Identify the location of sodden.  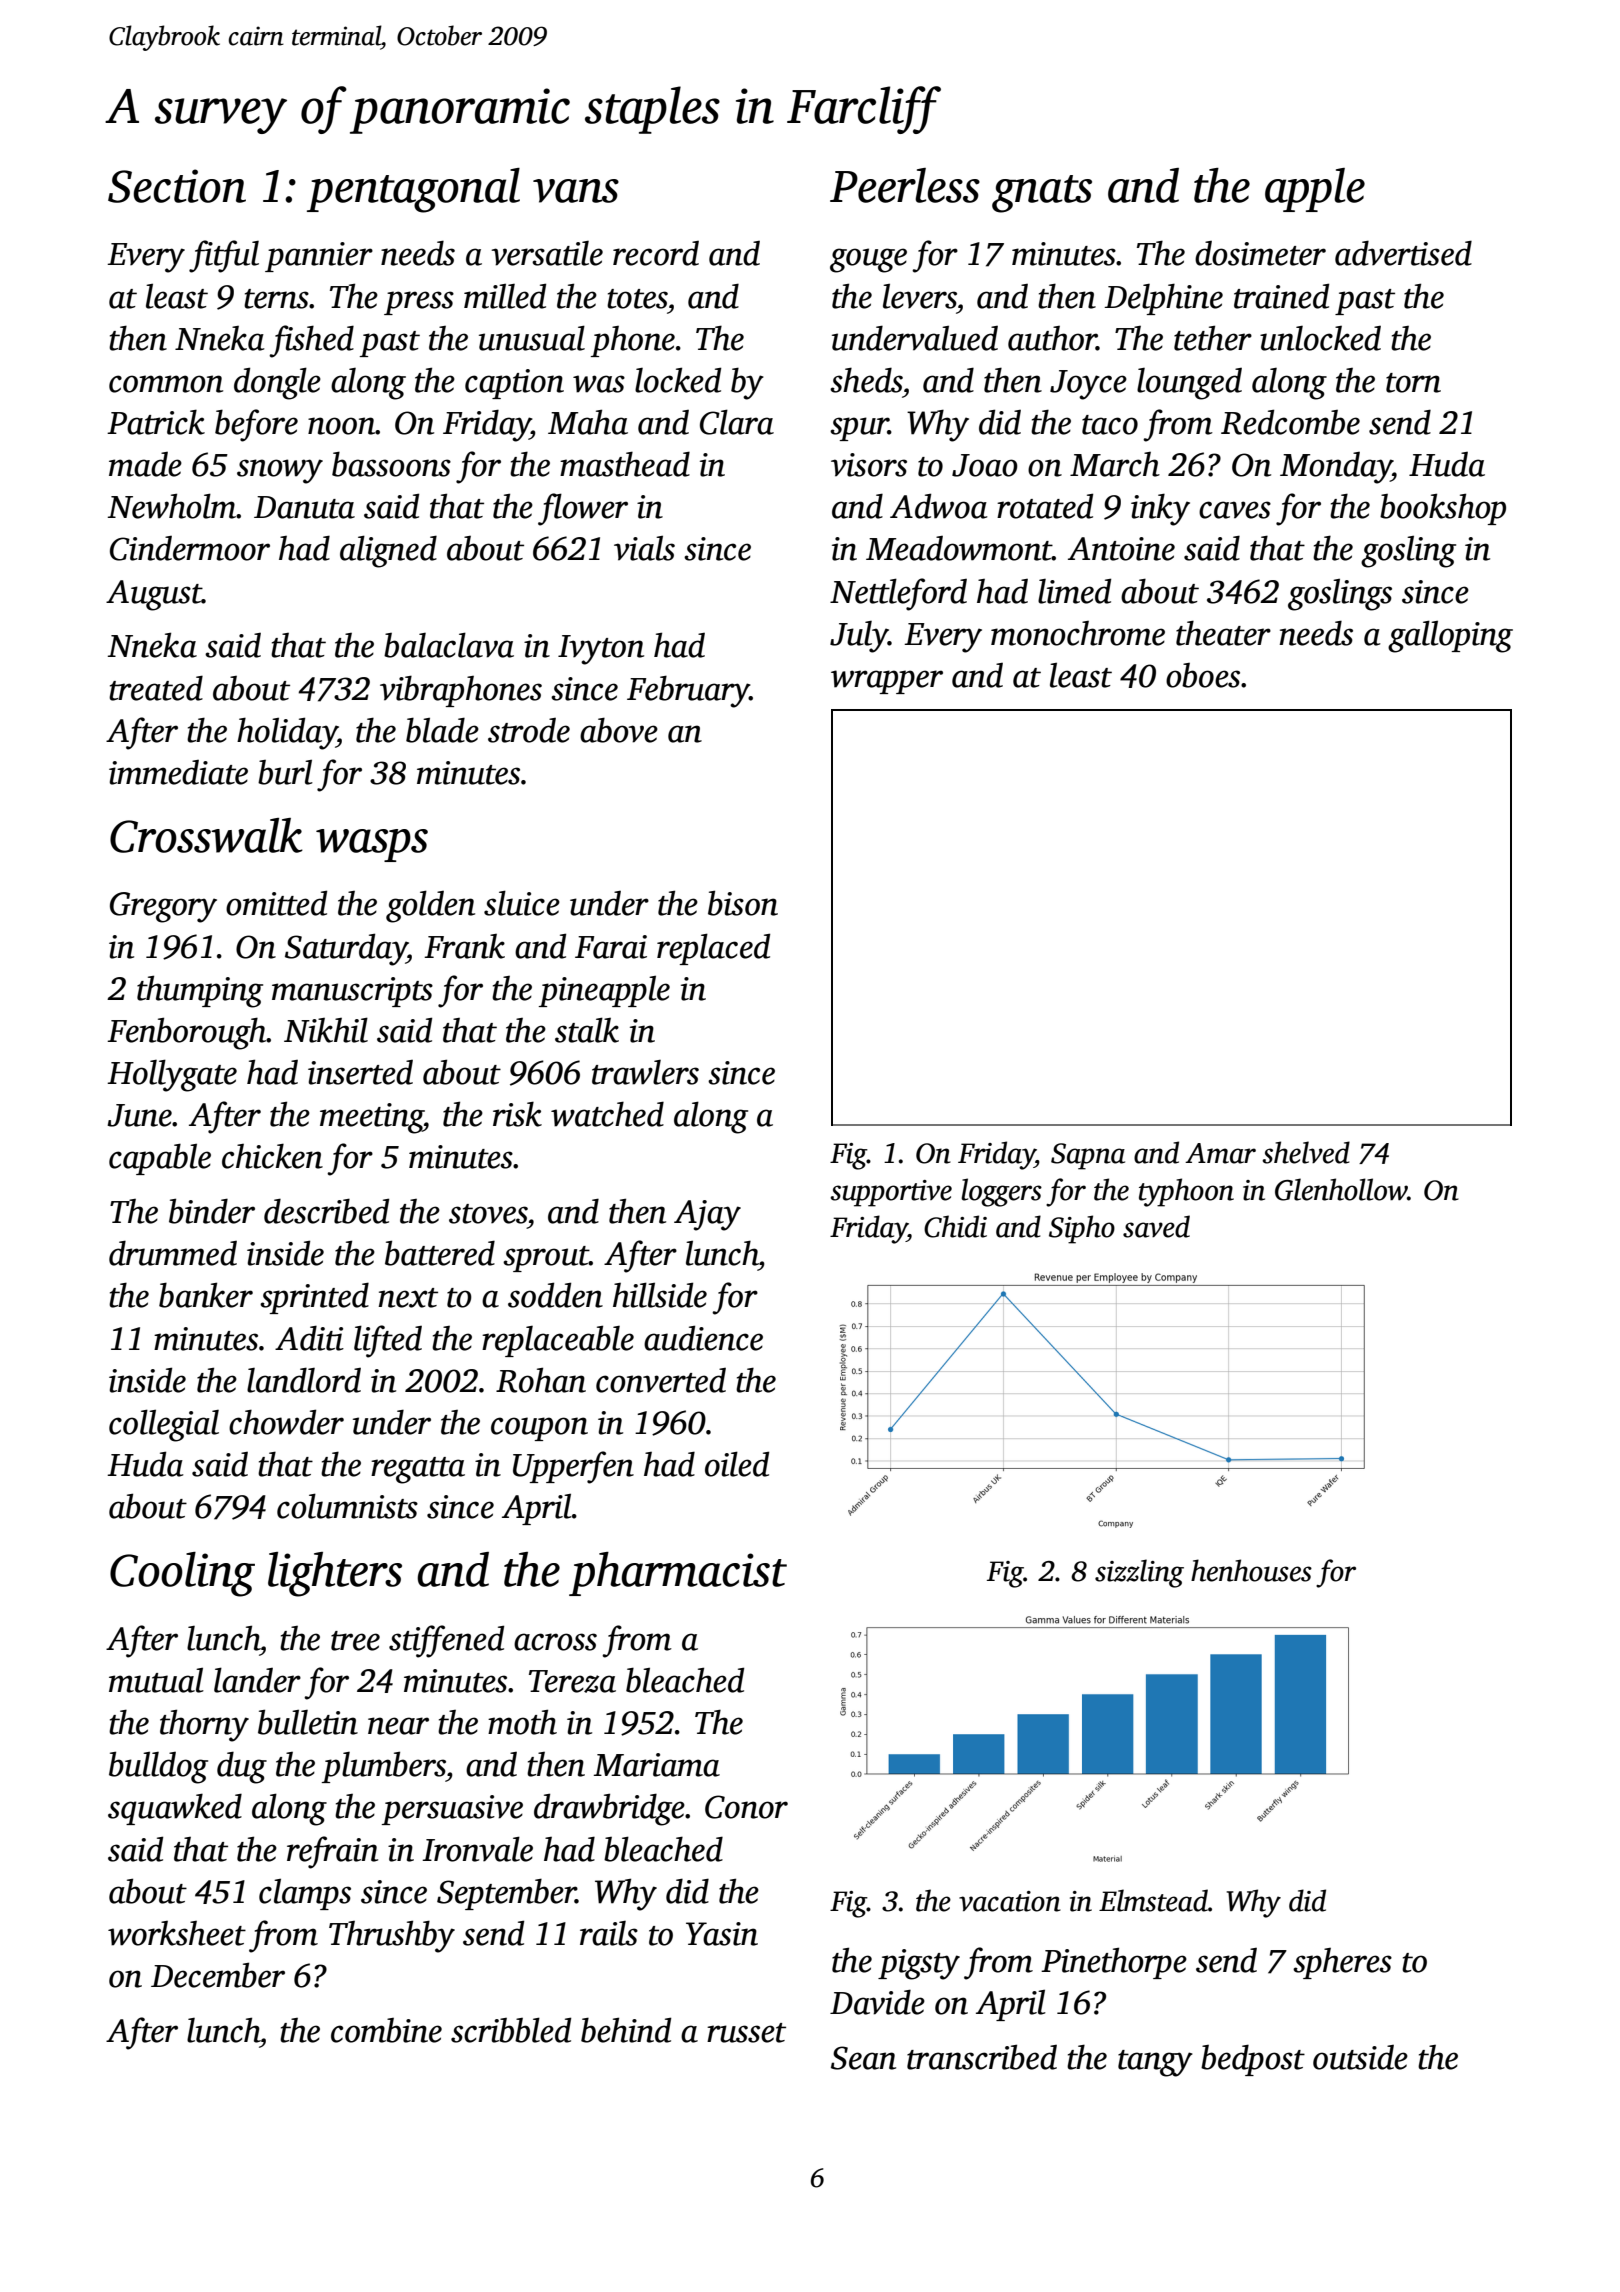
(555, 1295).
